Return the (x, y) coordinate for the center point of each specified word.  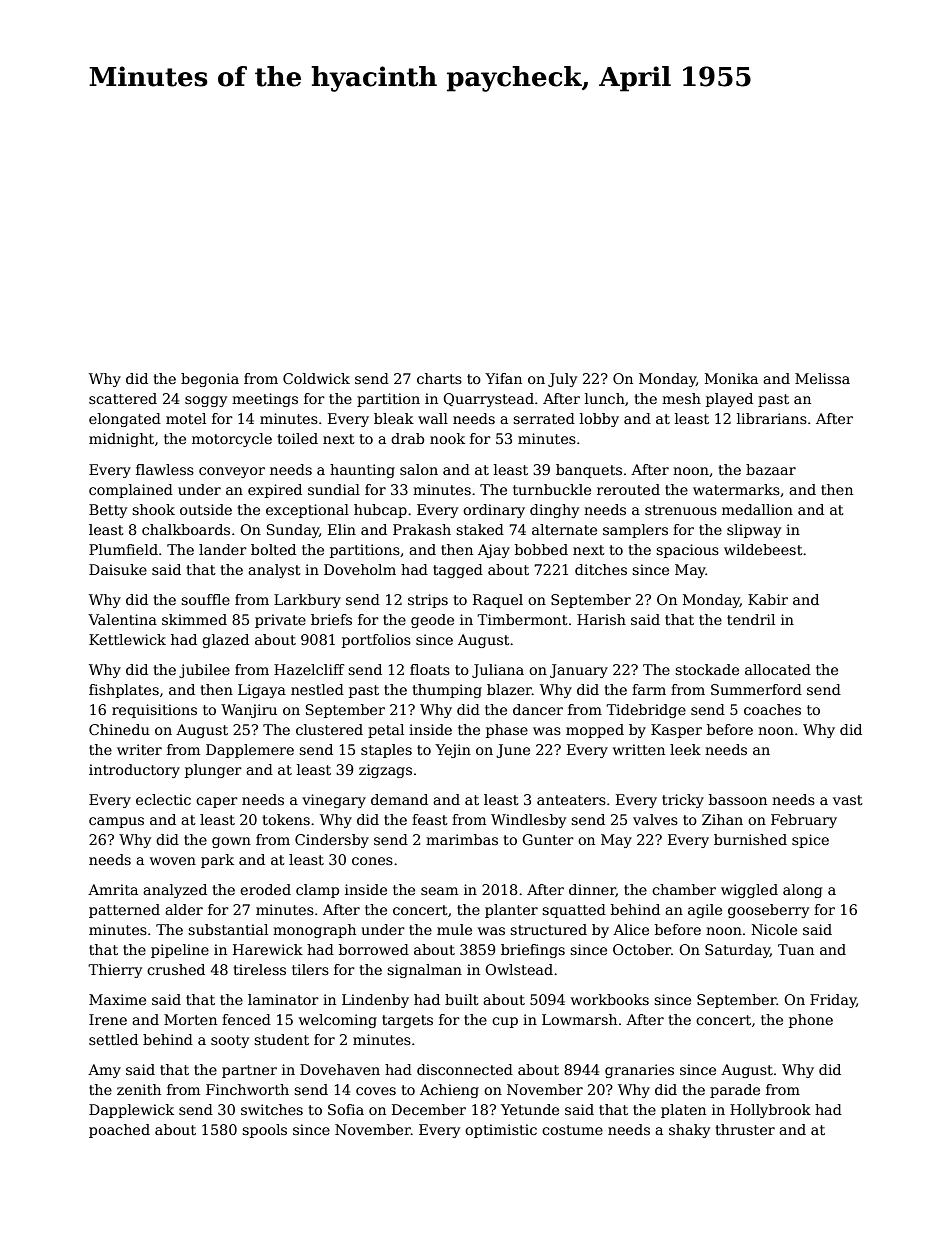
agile (705, 911)
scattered (123, 398)
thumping (447, 691)
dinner (592, 890)
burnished (750, 839)
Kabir (768, 599)
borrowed (374, 949)
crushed (176, 969)
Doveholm (360, 569)
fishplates (124, 691)
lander (223, 549)
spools (264, 1131)
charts (439, 378)
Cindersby (332, 841)
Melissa (822, 378)
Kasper (676, 731)
